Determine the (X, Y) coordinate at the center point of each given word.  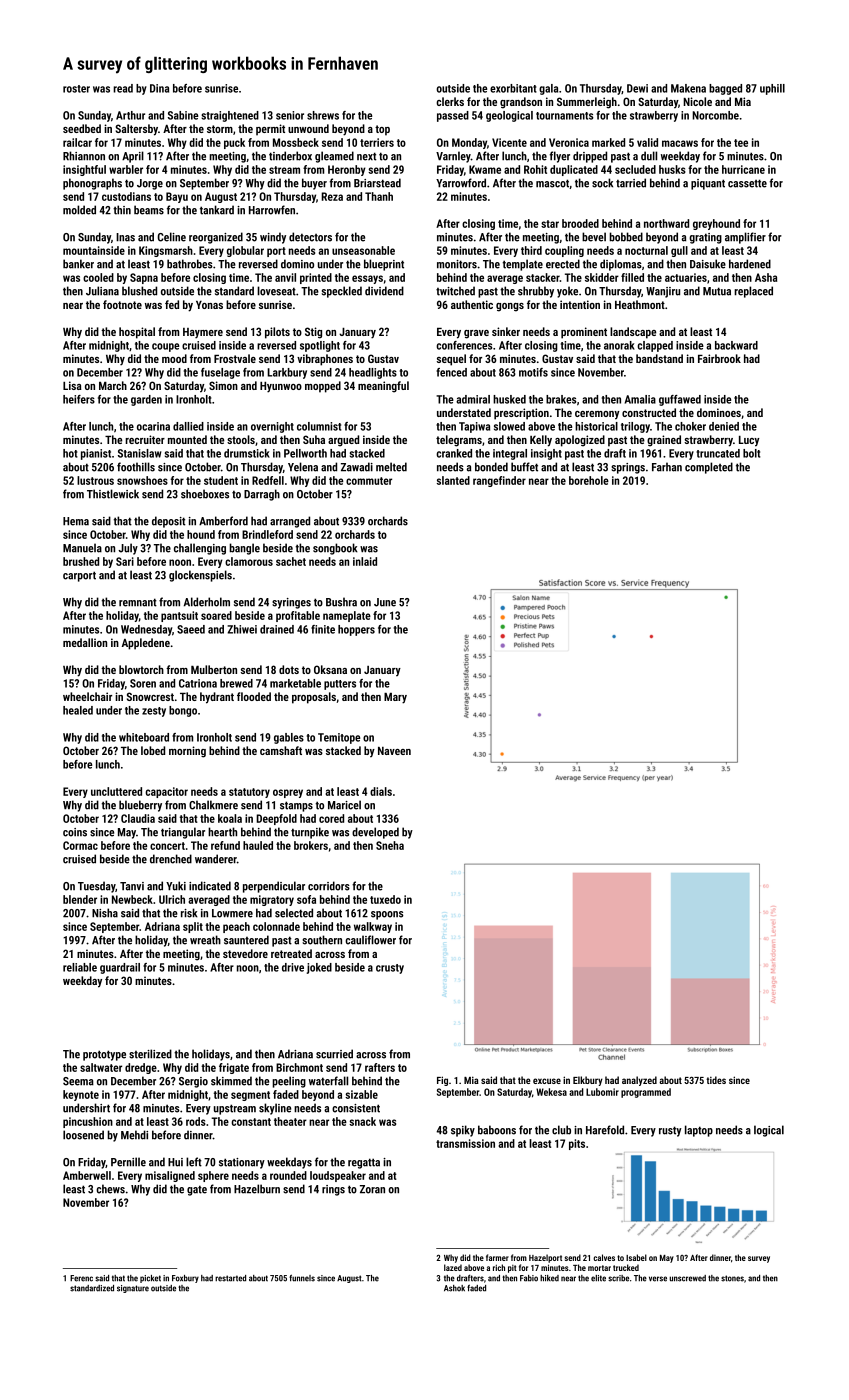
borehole (589, 480)
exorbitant (513, 88)
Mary (395, 698)
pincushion (88, 1122)
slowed (509, 426)
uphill (772, 89)
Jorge (150, 184)
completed (709, 468)
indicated (210, 886)
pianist (96, 454)
